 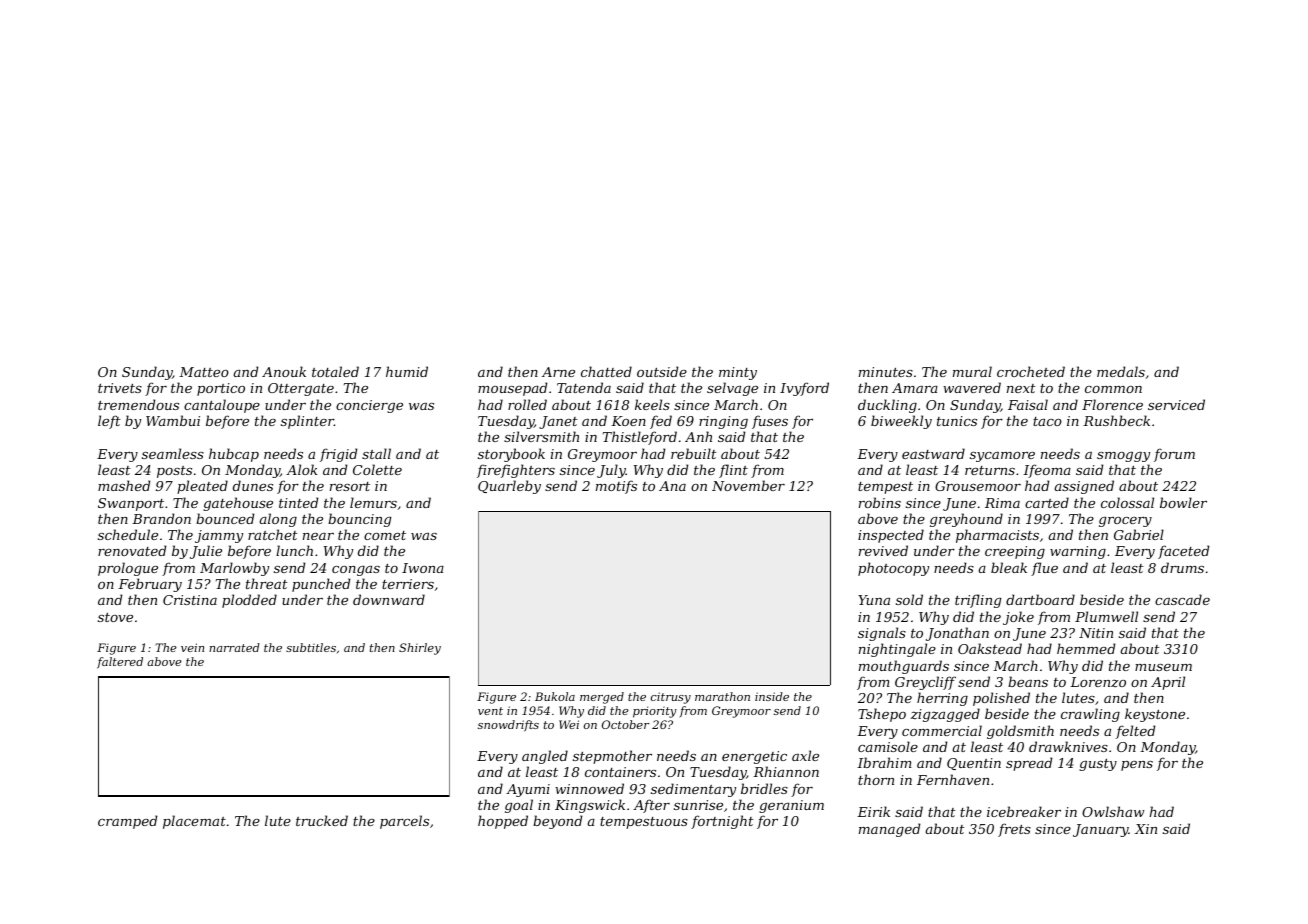 I want to click on snowdrifts, so click(x=508, y=726).
